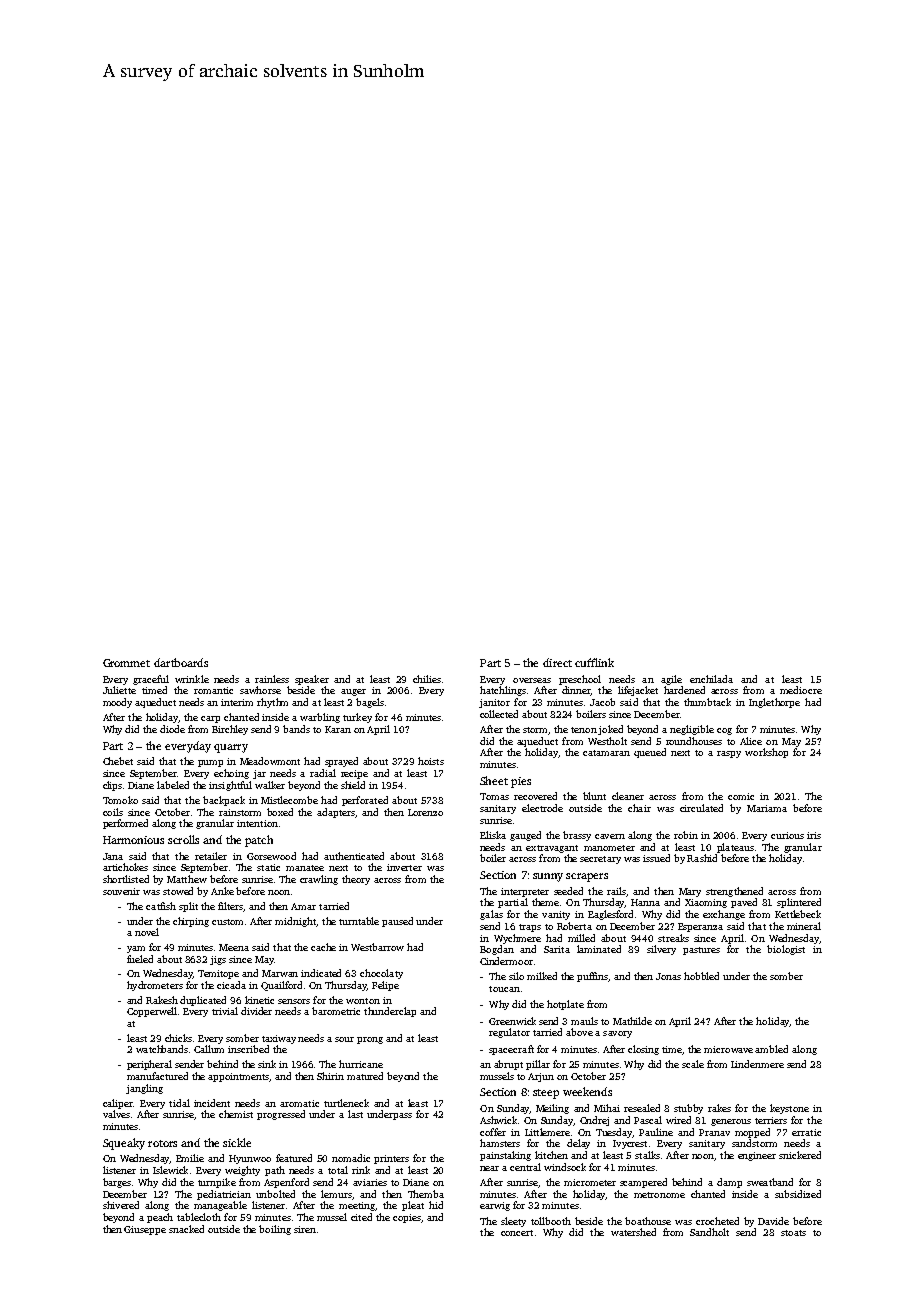 This screenshot has width=924, height=1308. I want to click on biologist, so click(786, 950).
